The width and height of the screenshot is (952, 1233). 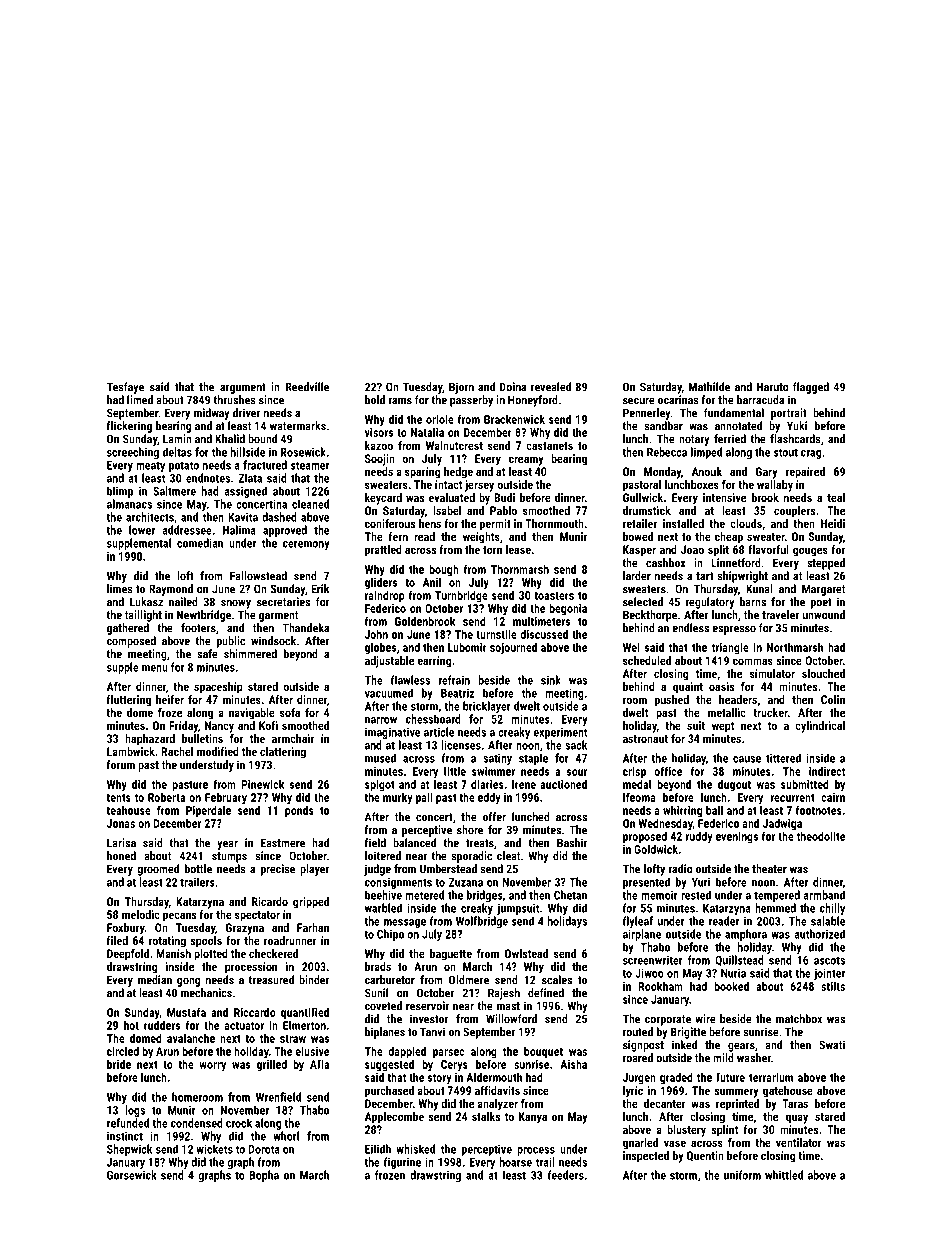 I want to click on theodolite, so click(x=821, y=836).
